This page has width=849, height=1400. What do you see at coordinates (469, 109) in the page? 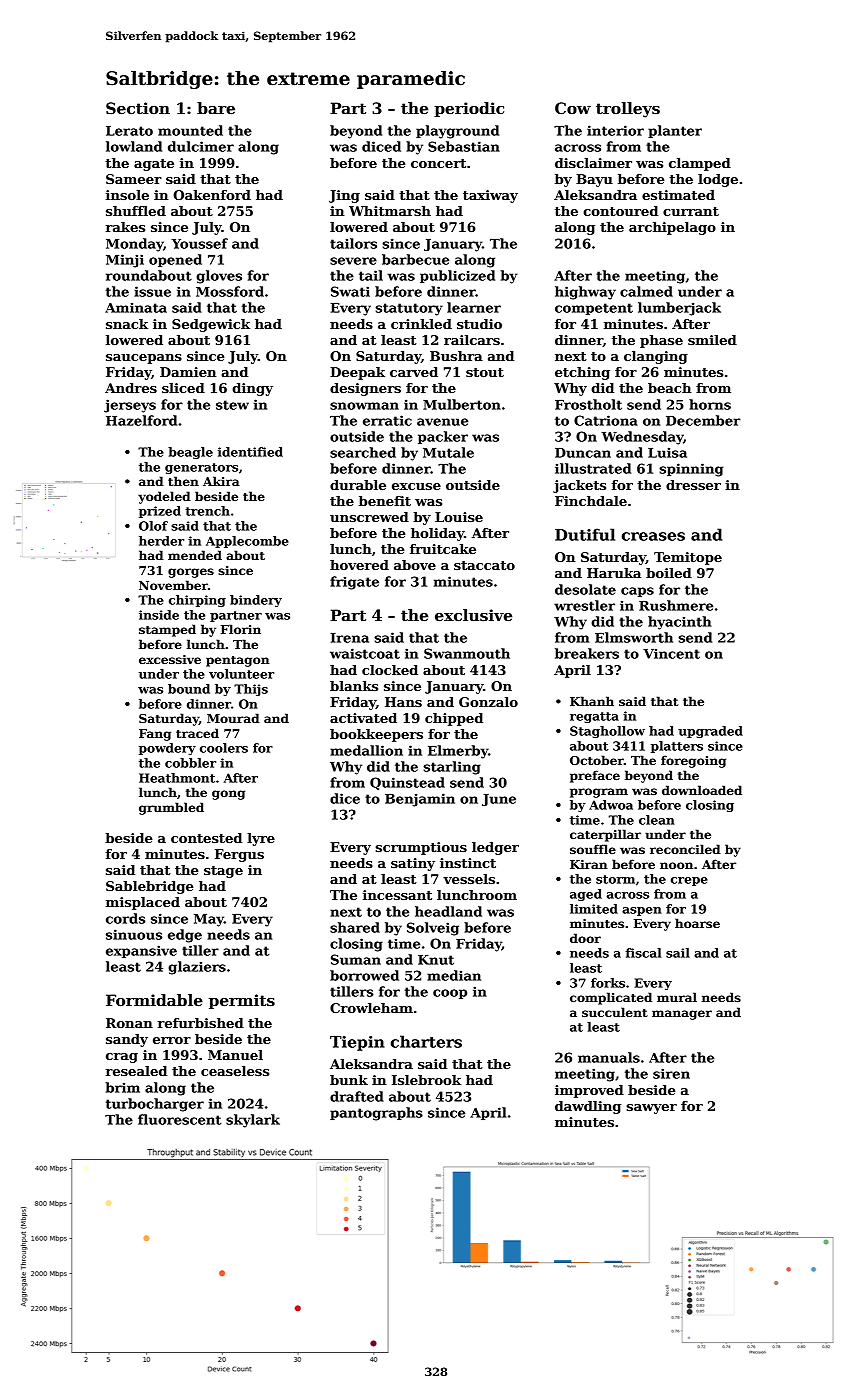
I see `periodic` at bounding box center [469, 109].
